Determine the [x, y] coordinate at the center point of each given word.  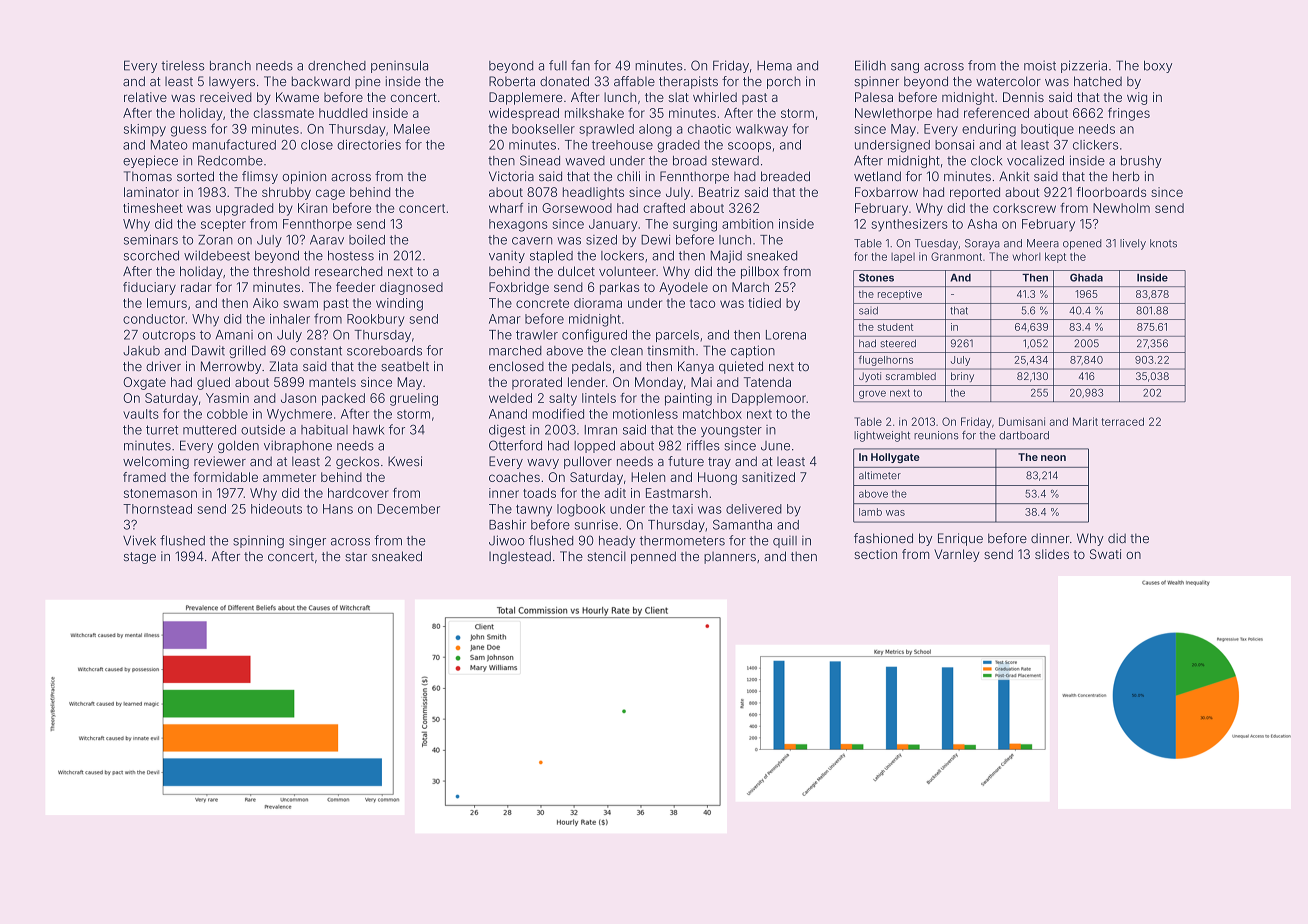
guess [189, 131]
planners [730, 558]
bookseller [543, 129]
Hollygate [895, 458]
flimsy [260, 177]
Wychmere [299, 415]
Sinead [540, 160]
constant [316, 351]
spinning [258, 541]
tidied [764, 303]
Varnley [957, 555]
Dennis [1023, 97]
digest [507, 431]
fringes [1129, 114]
